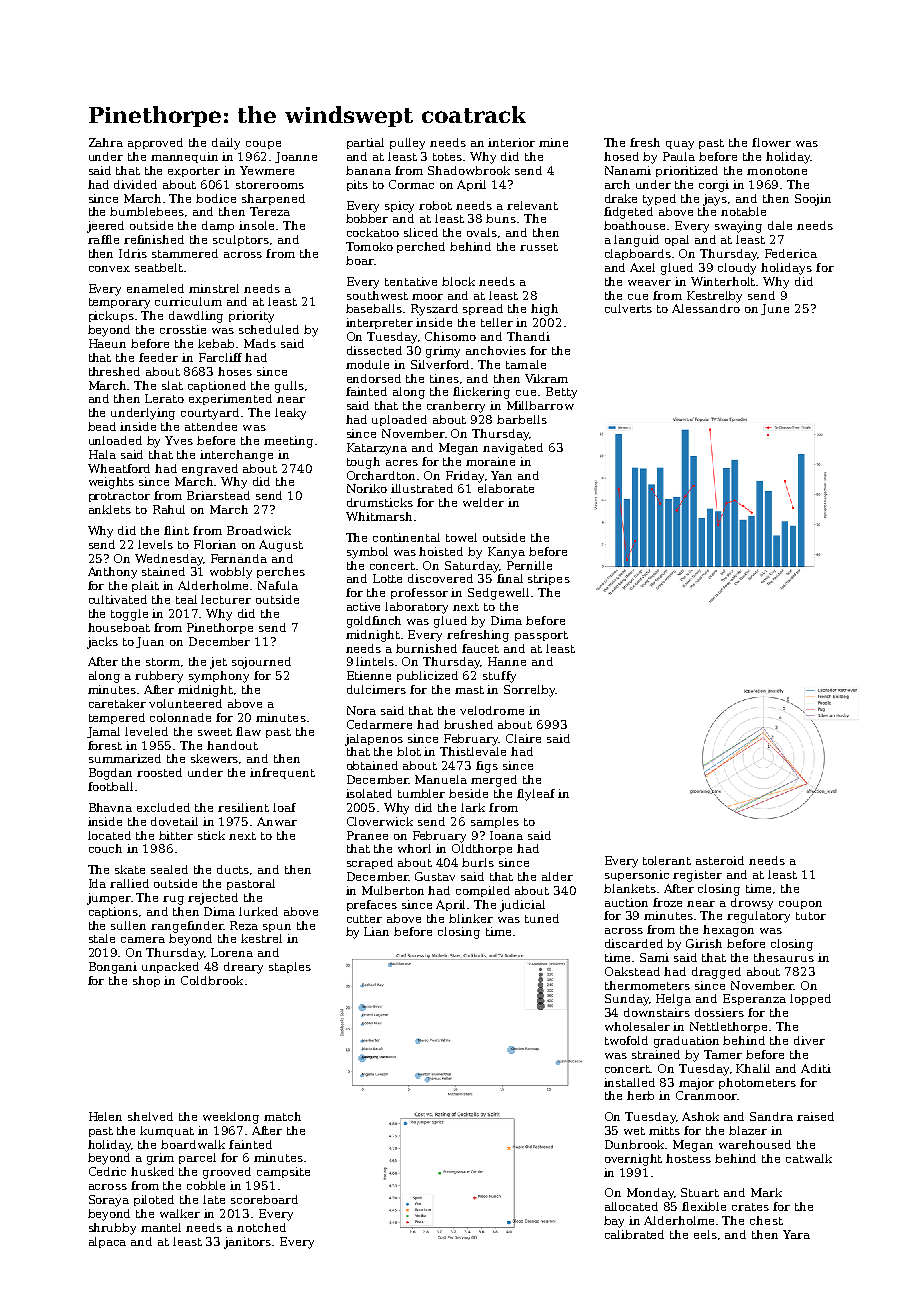 Image resolution: width=924 pixels, height=1308 pixels. Describe the element at coordinates (680, 145) in the image. I see `quay` at that location.
